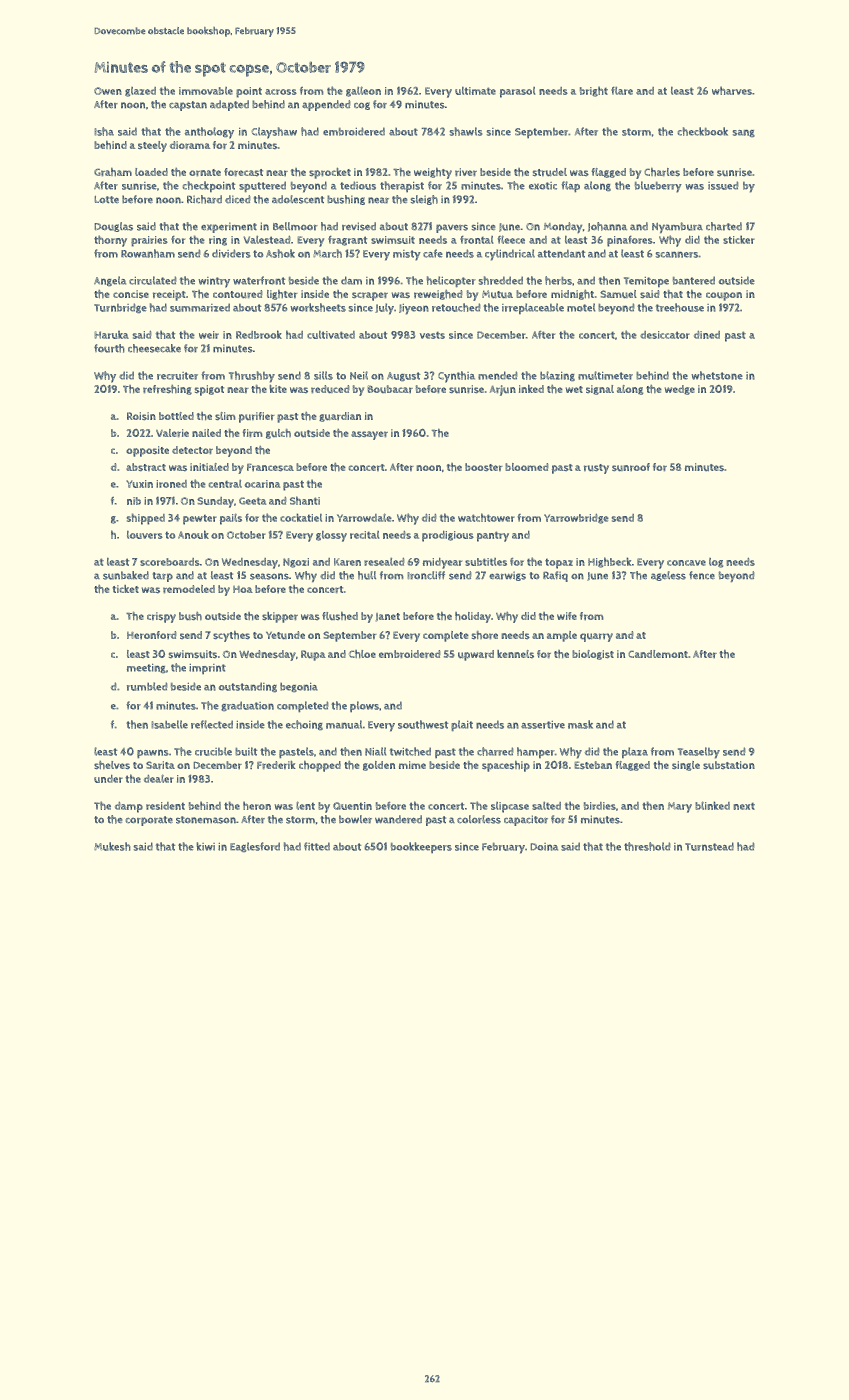 The width and height of the image is (849, 1400). Describe the element at coordinates (276, 765) in the image. I see `Frederik` at that location.
